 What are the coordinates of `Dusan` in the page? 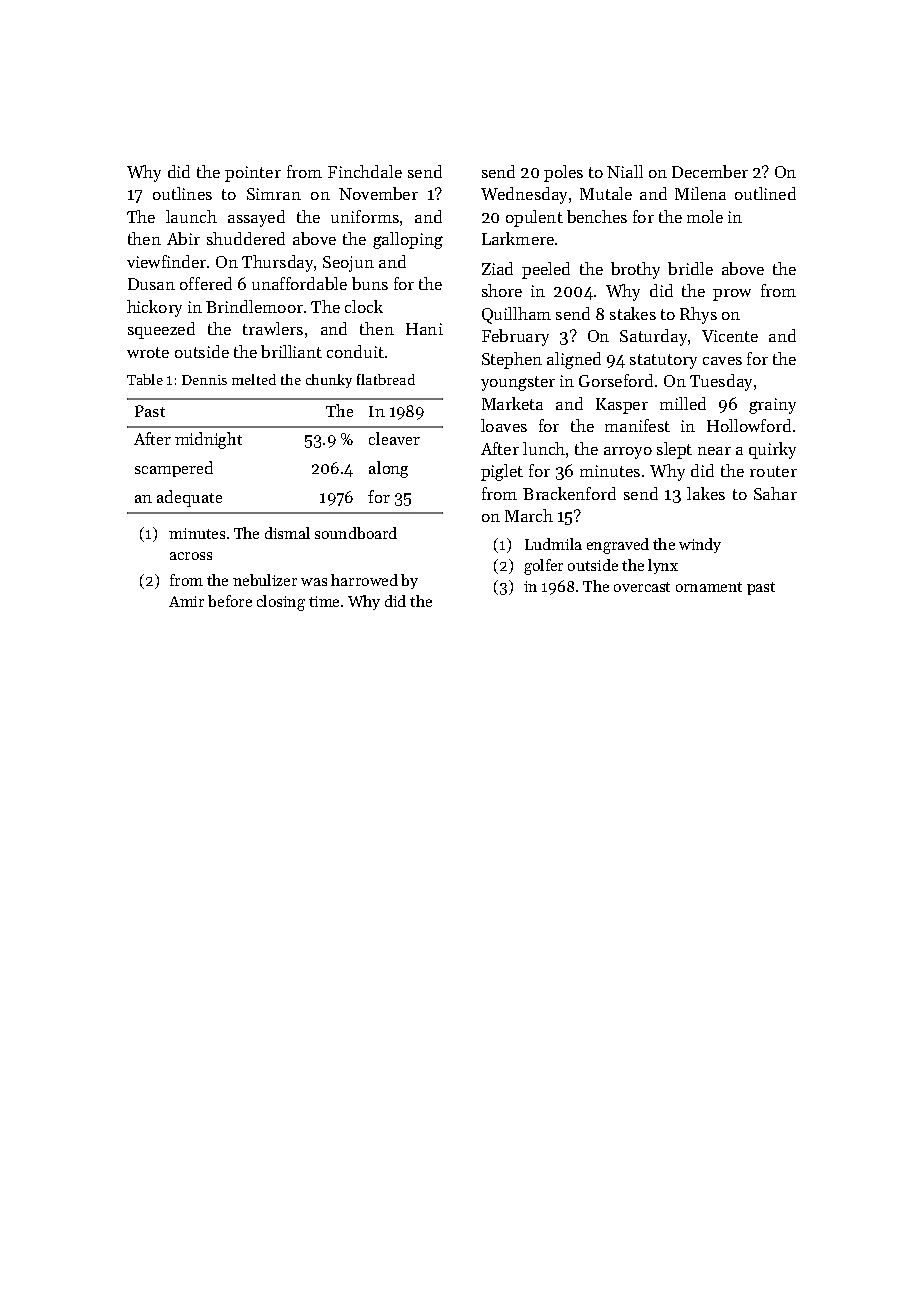 It's located at (151, 284).
